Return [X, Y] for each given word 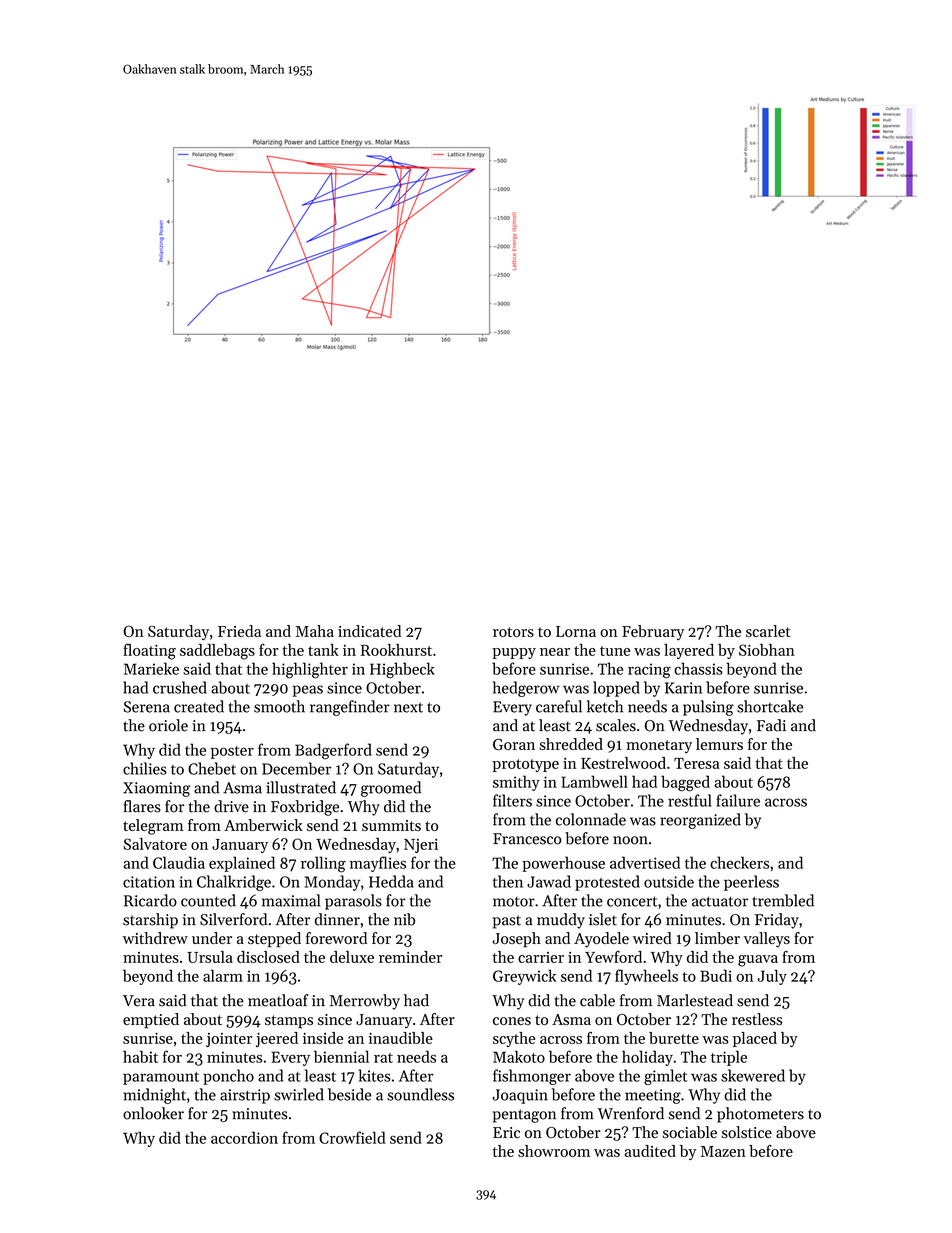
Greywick [525, 977]
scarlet [768, 631]
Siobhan [767, 650]
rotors [513, 632]
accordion [244, 1137]
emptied [151, 1021]
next [408, 707]
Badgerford [333, 751]
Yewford [613, 957]
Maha [315, 631]
